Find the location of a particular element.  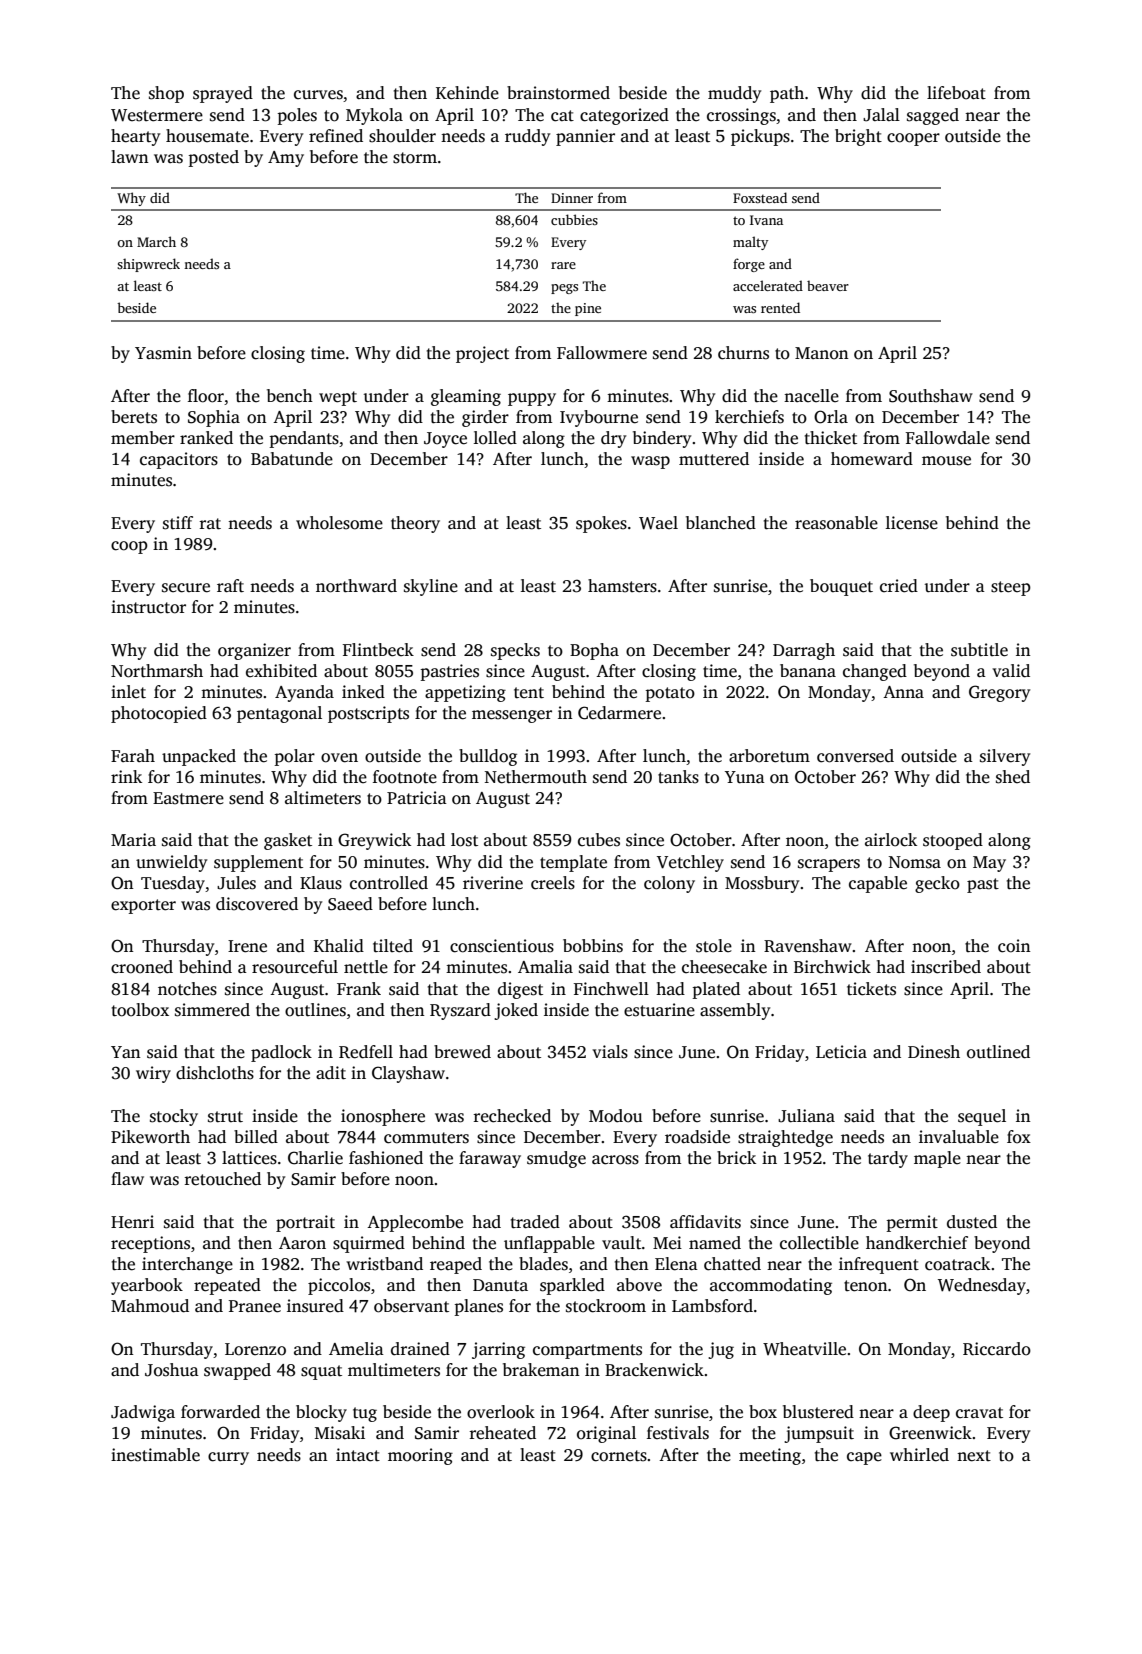

categorized is located at coordinates (624, 116).
